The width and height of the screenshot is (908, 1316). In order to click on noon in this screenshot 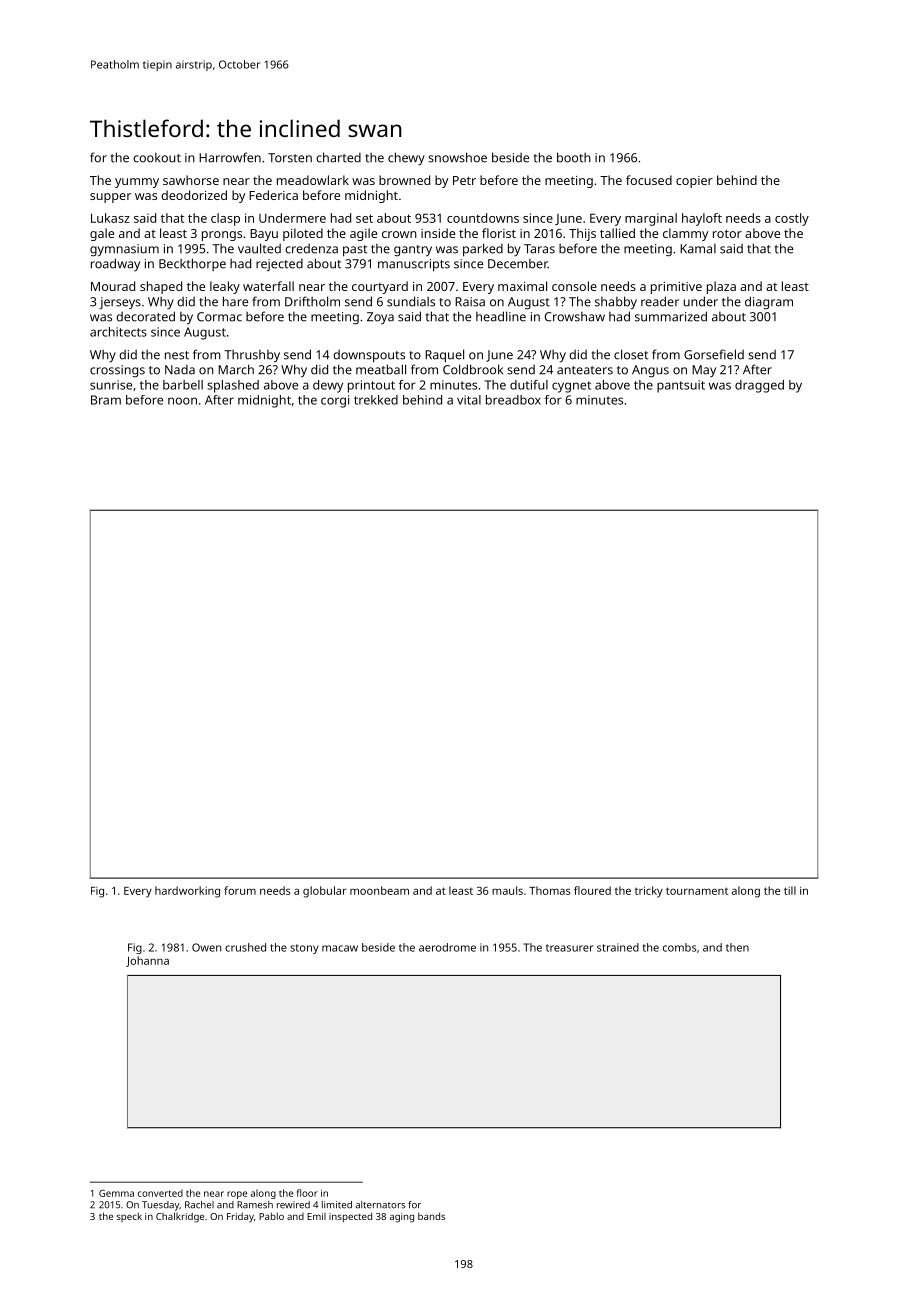, I will do `click(182, 401)`.
